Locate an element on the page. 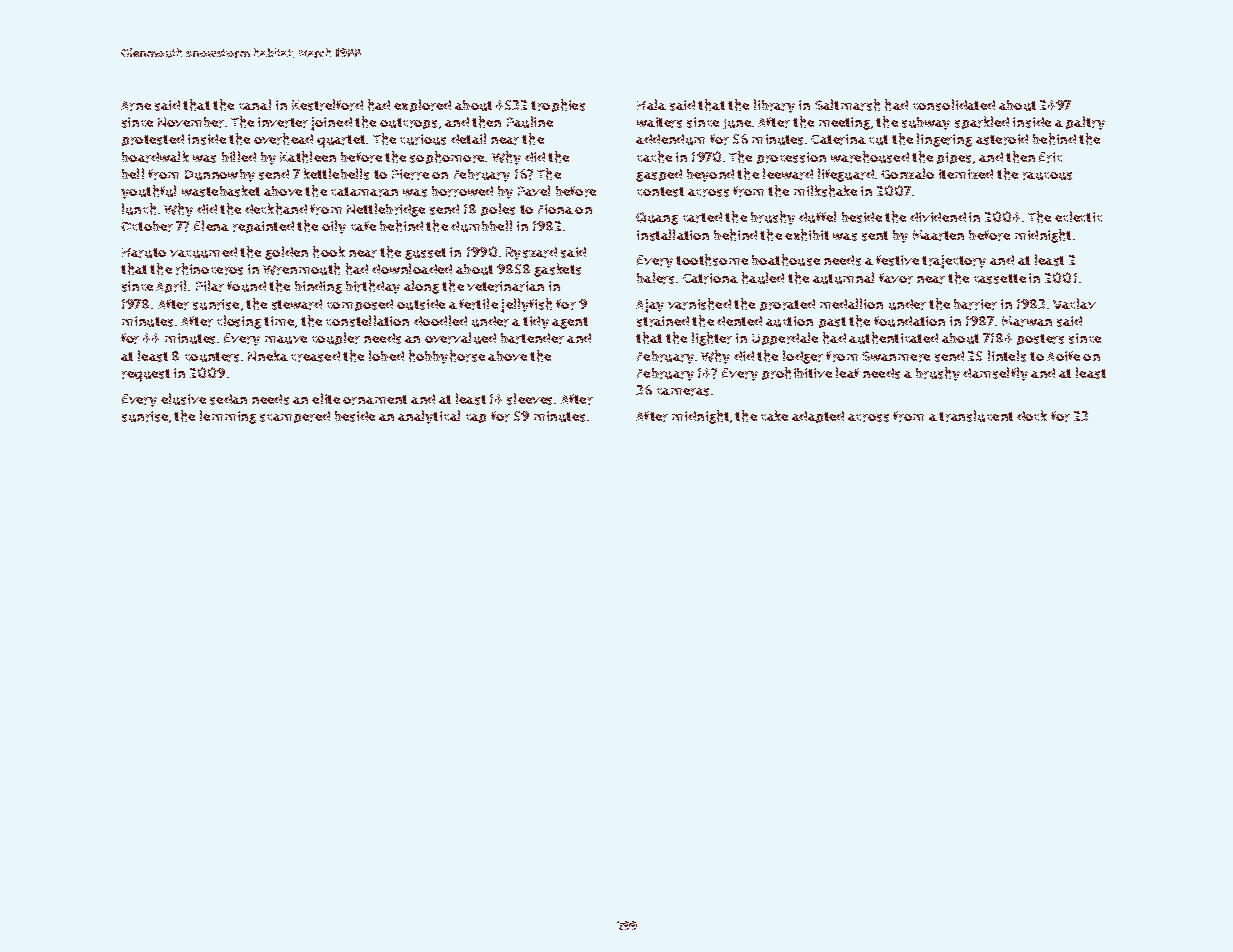  lemming is located at coordinates (228, 417).
